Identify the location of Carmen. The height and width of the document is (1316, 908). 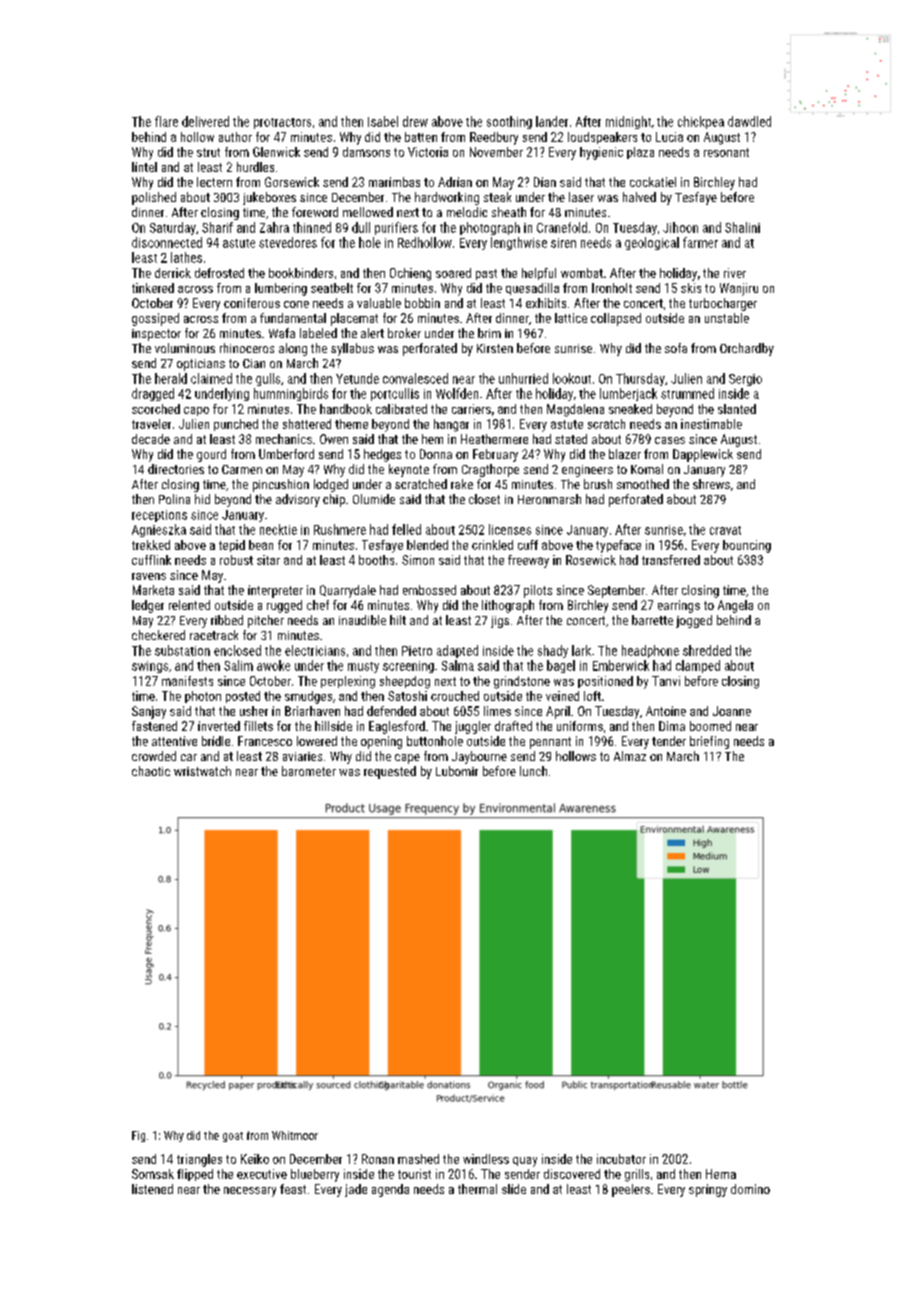
(242, 469).
